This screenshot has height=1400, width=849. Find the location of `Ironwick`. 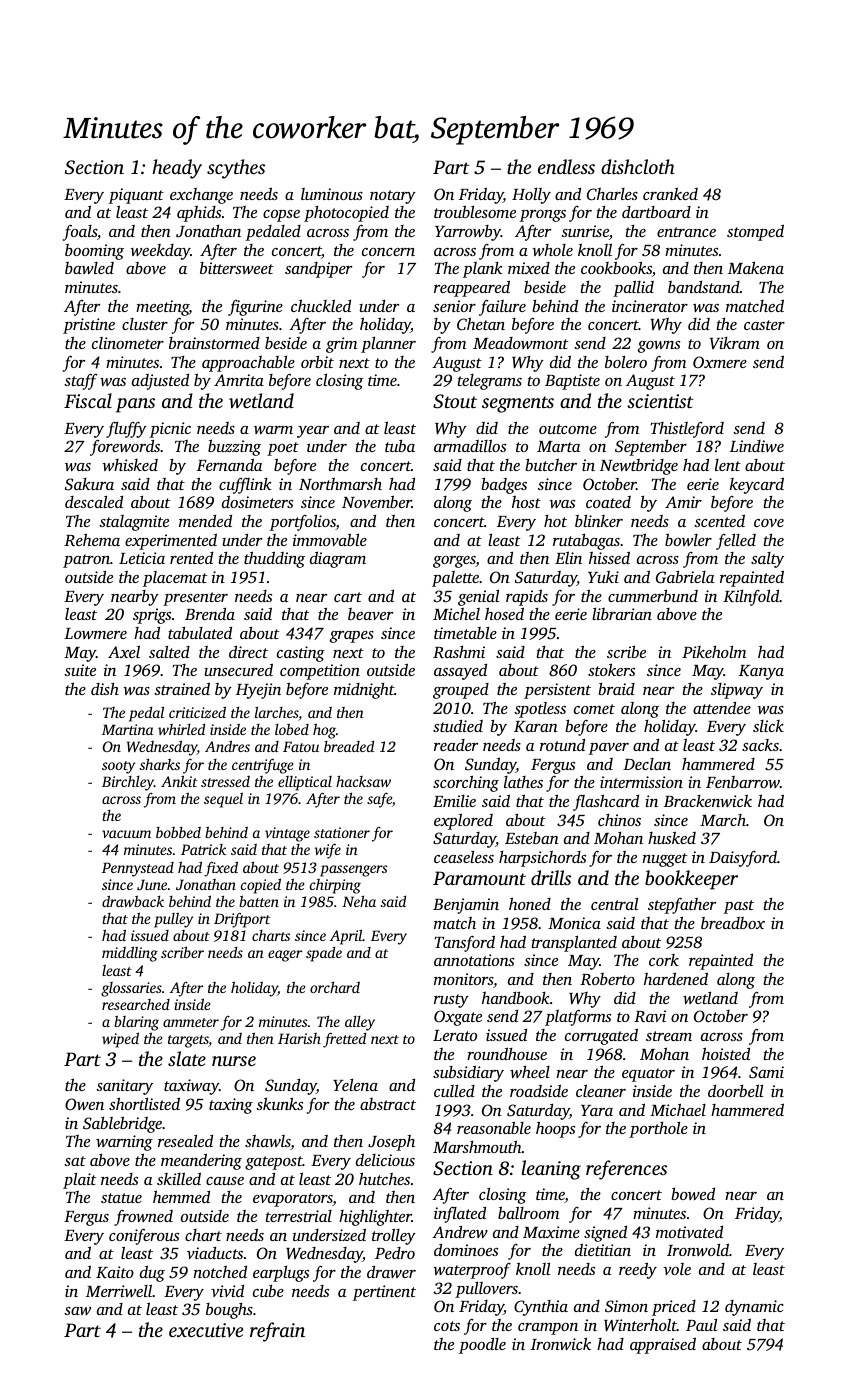

Ironwick is located at coordinates (561, 1343).
